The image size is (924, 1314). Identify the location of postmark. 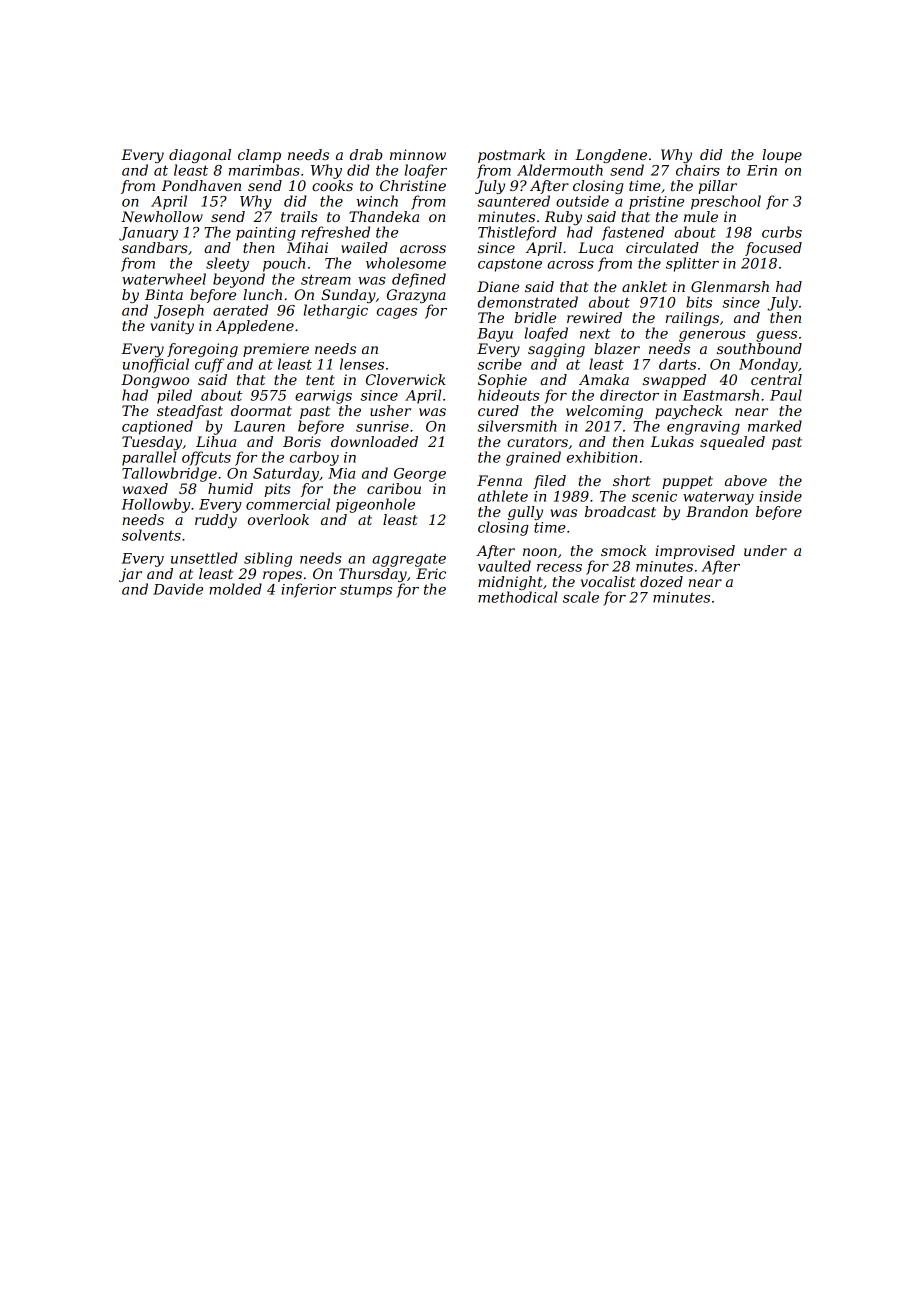
(511, 156).
